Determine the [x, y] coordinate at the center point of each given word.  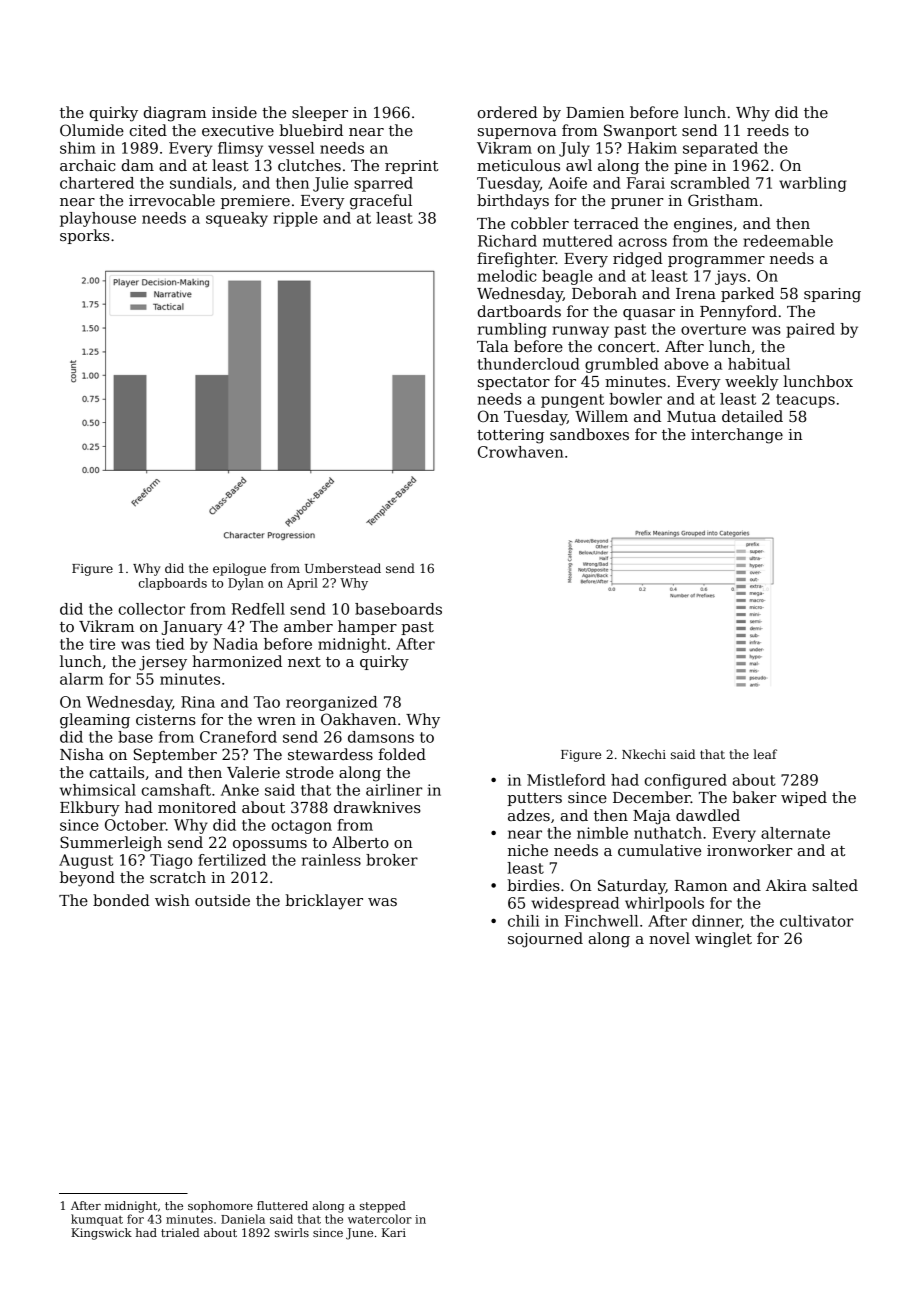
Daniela [243, 1219]
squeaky [237, 219]
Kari [394, 1232]
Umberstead [343, 568]
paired [810, 330]
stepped [383, 1207]
